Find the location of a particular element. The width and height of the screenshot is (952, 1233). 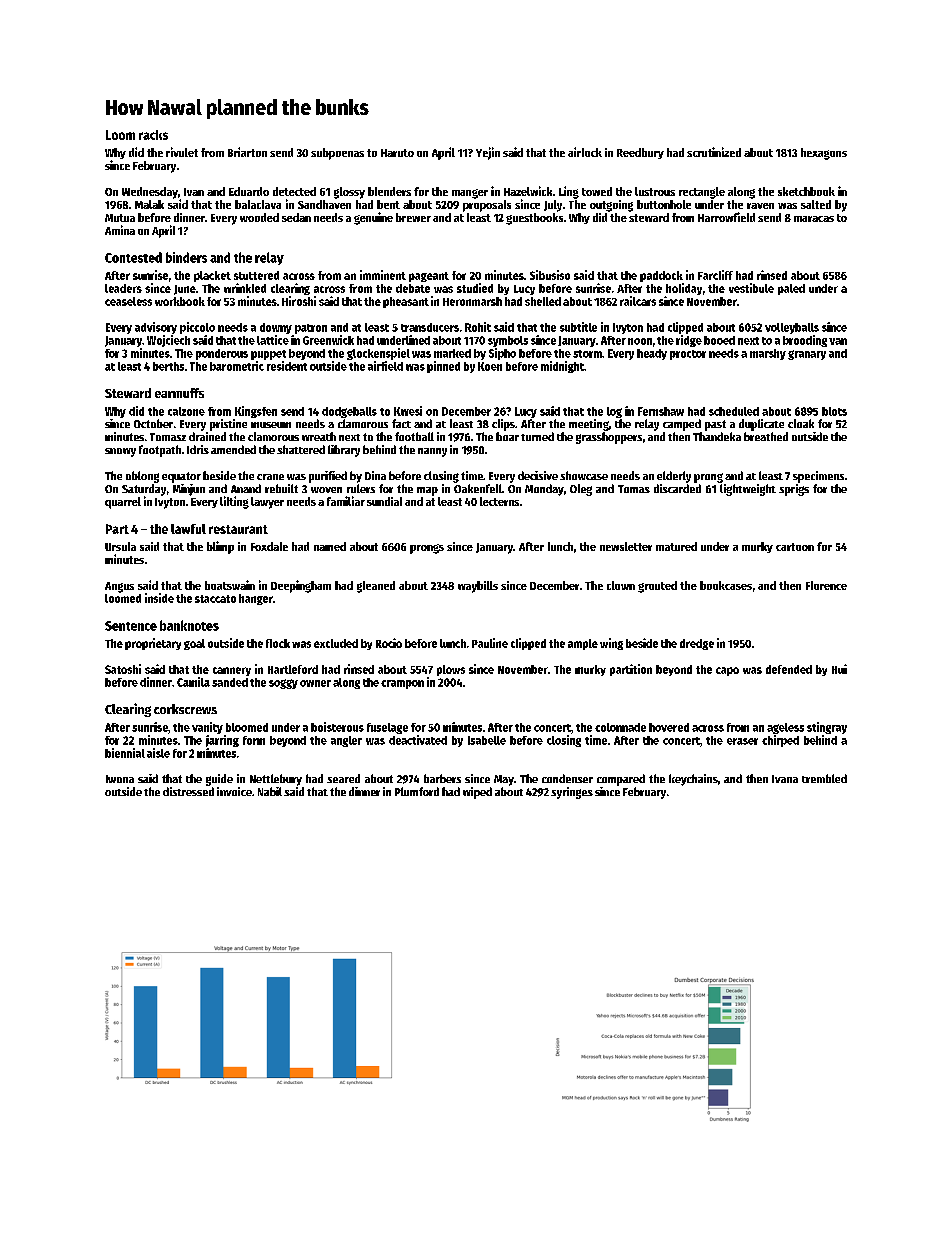

maracas is located at coordinates (814, 219).
